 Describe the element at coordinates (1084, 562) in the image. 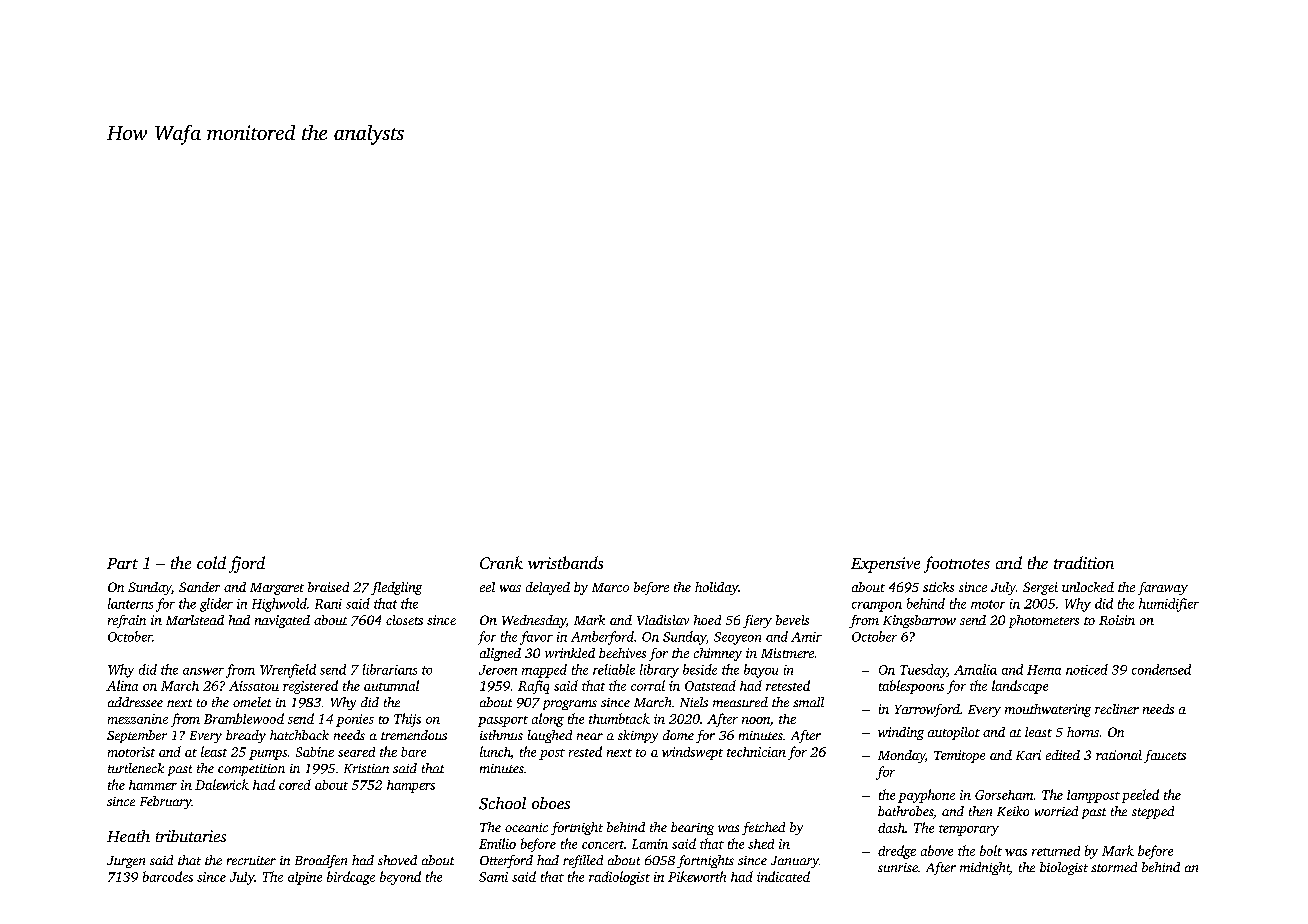

I see `tradition` at that location.
